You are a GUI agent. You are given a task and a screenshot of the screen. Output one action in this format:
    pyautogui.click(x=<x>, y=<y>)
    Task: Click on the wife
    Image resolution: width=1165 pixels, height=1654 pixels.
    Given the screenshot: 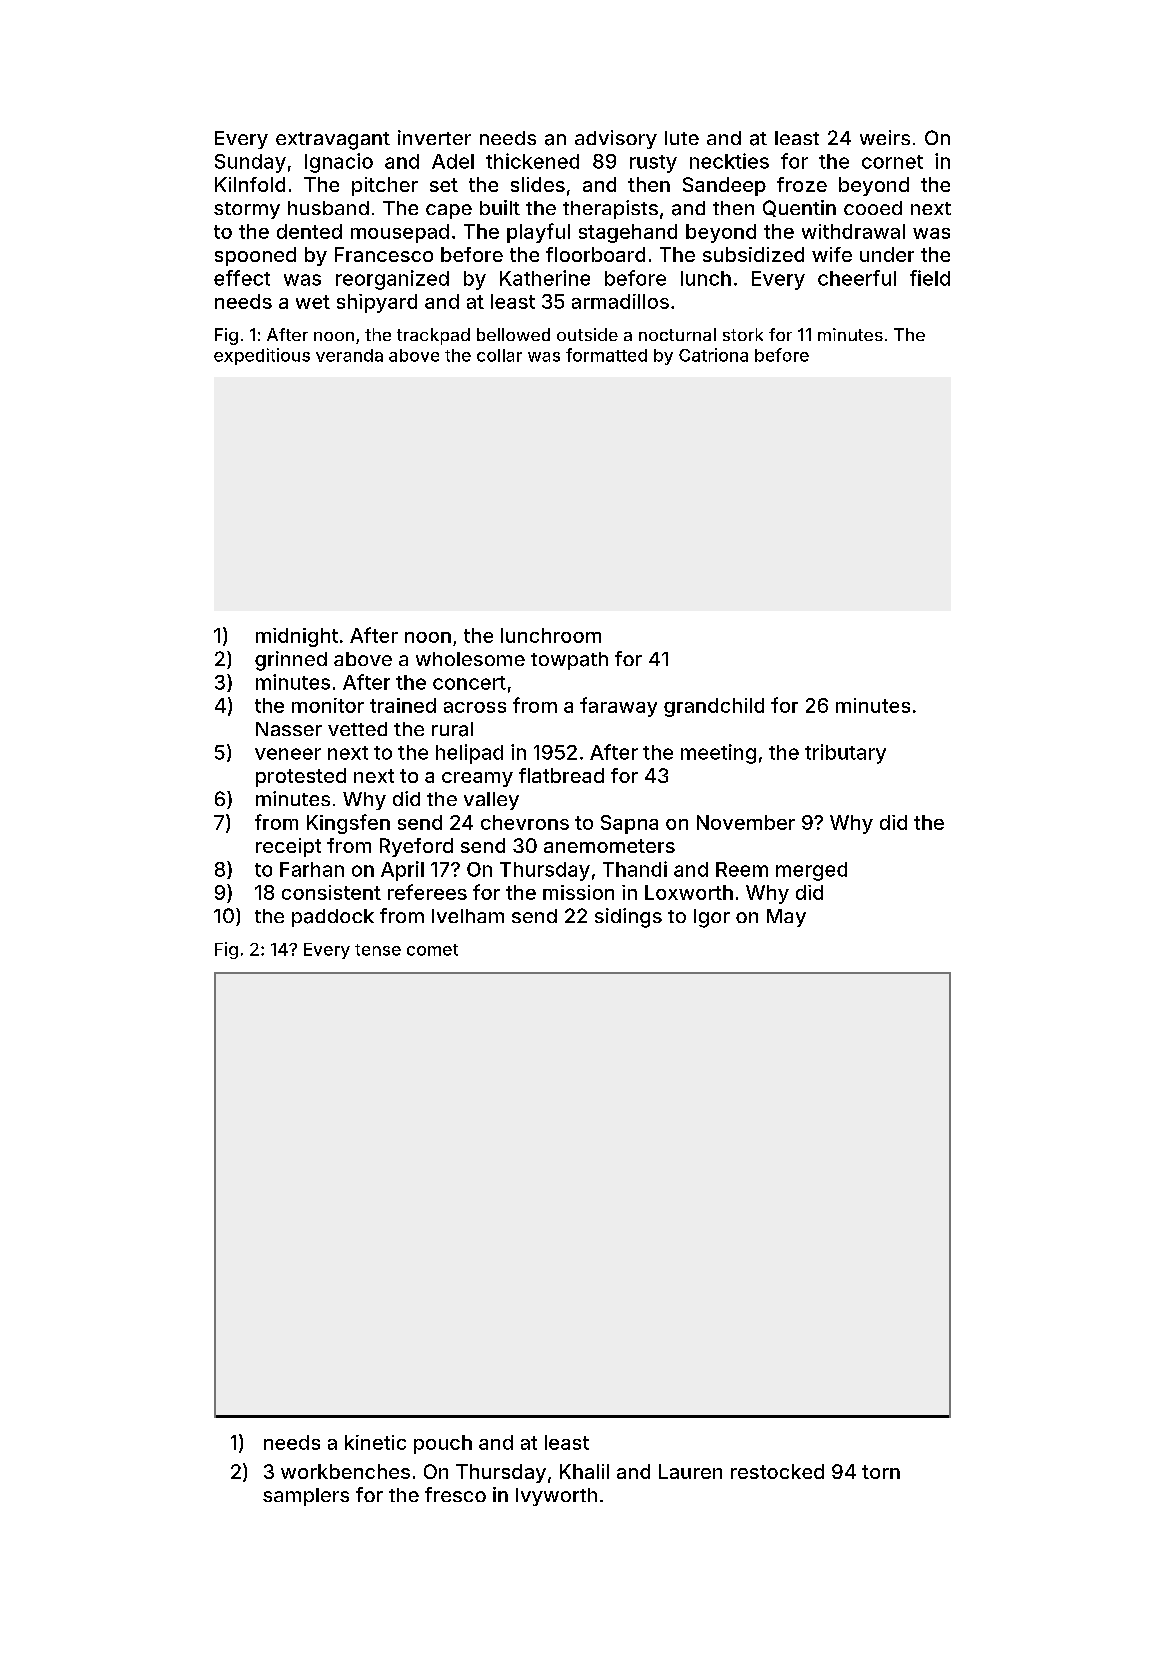 What is the action you would take?
    pyautogui.click(x=832, y=254)
